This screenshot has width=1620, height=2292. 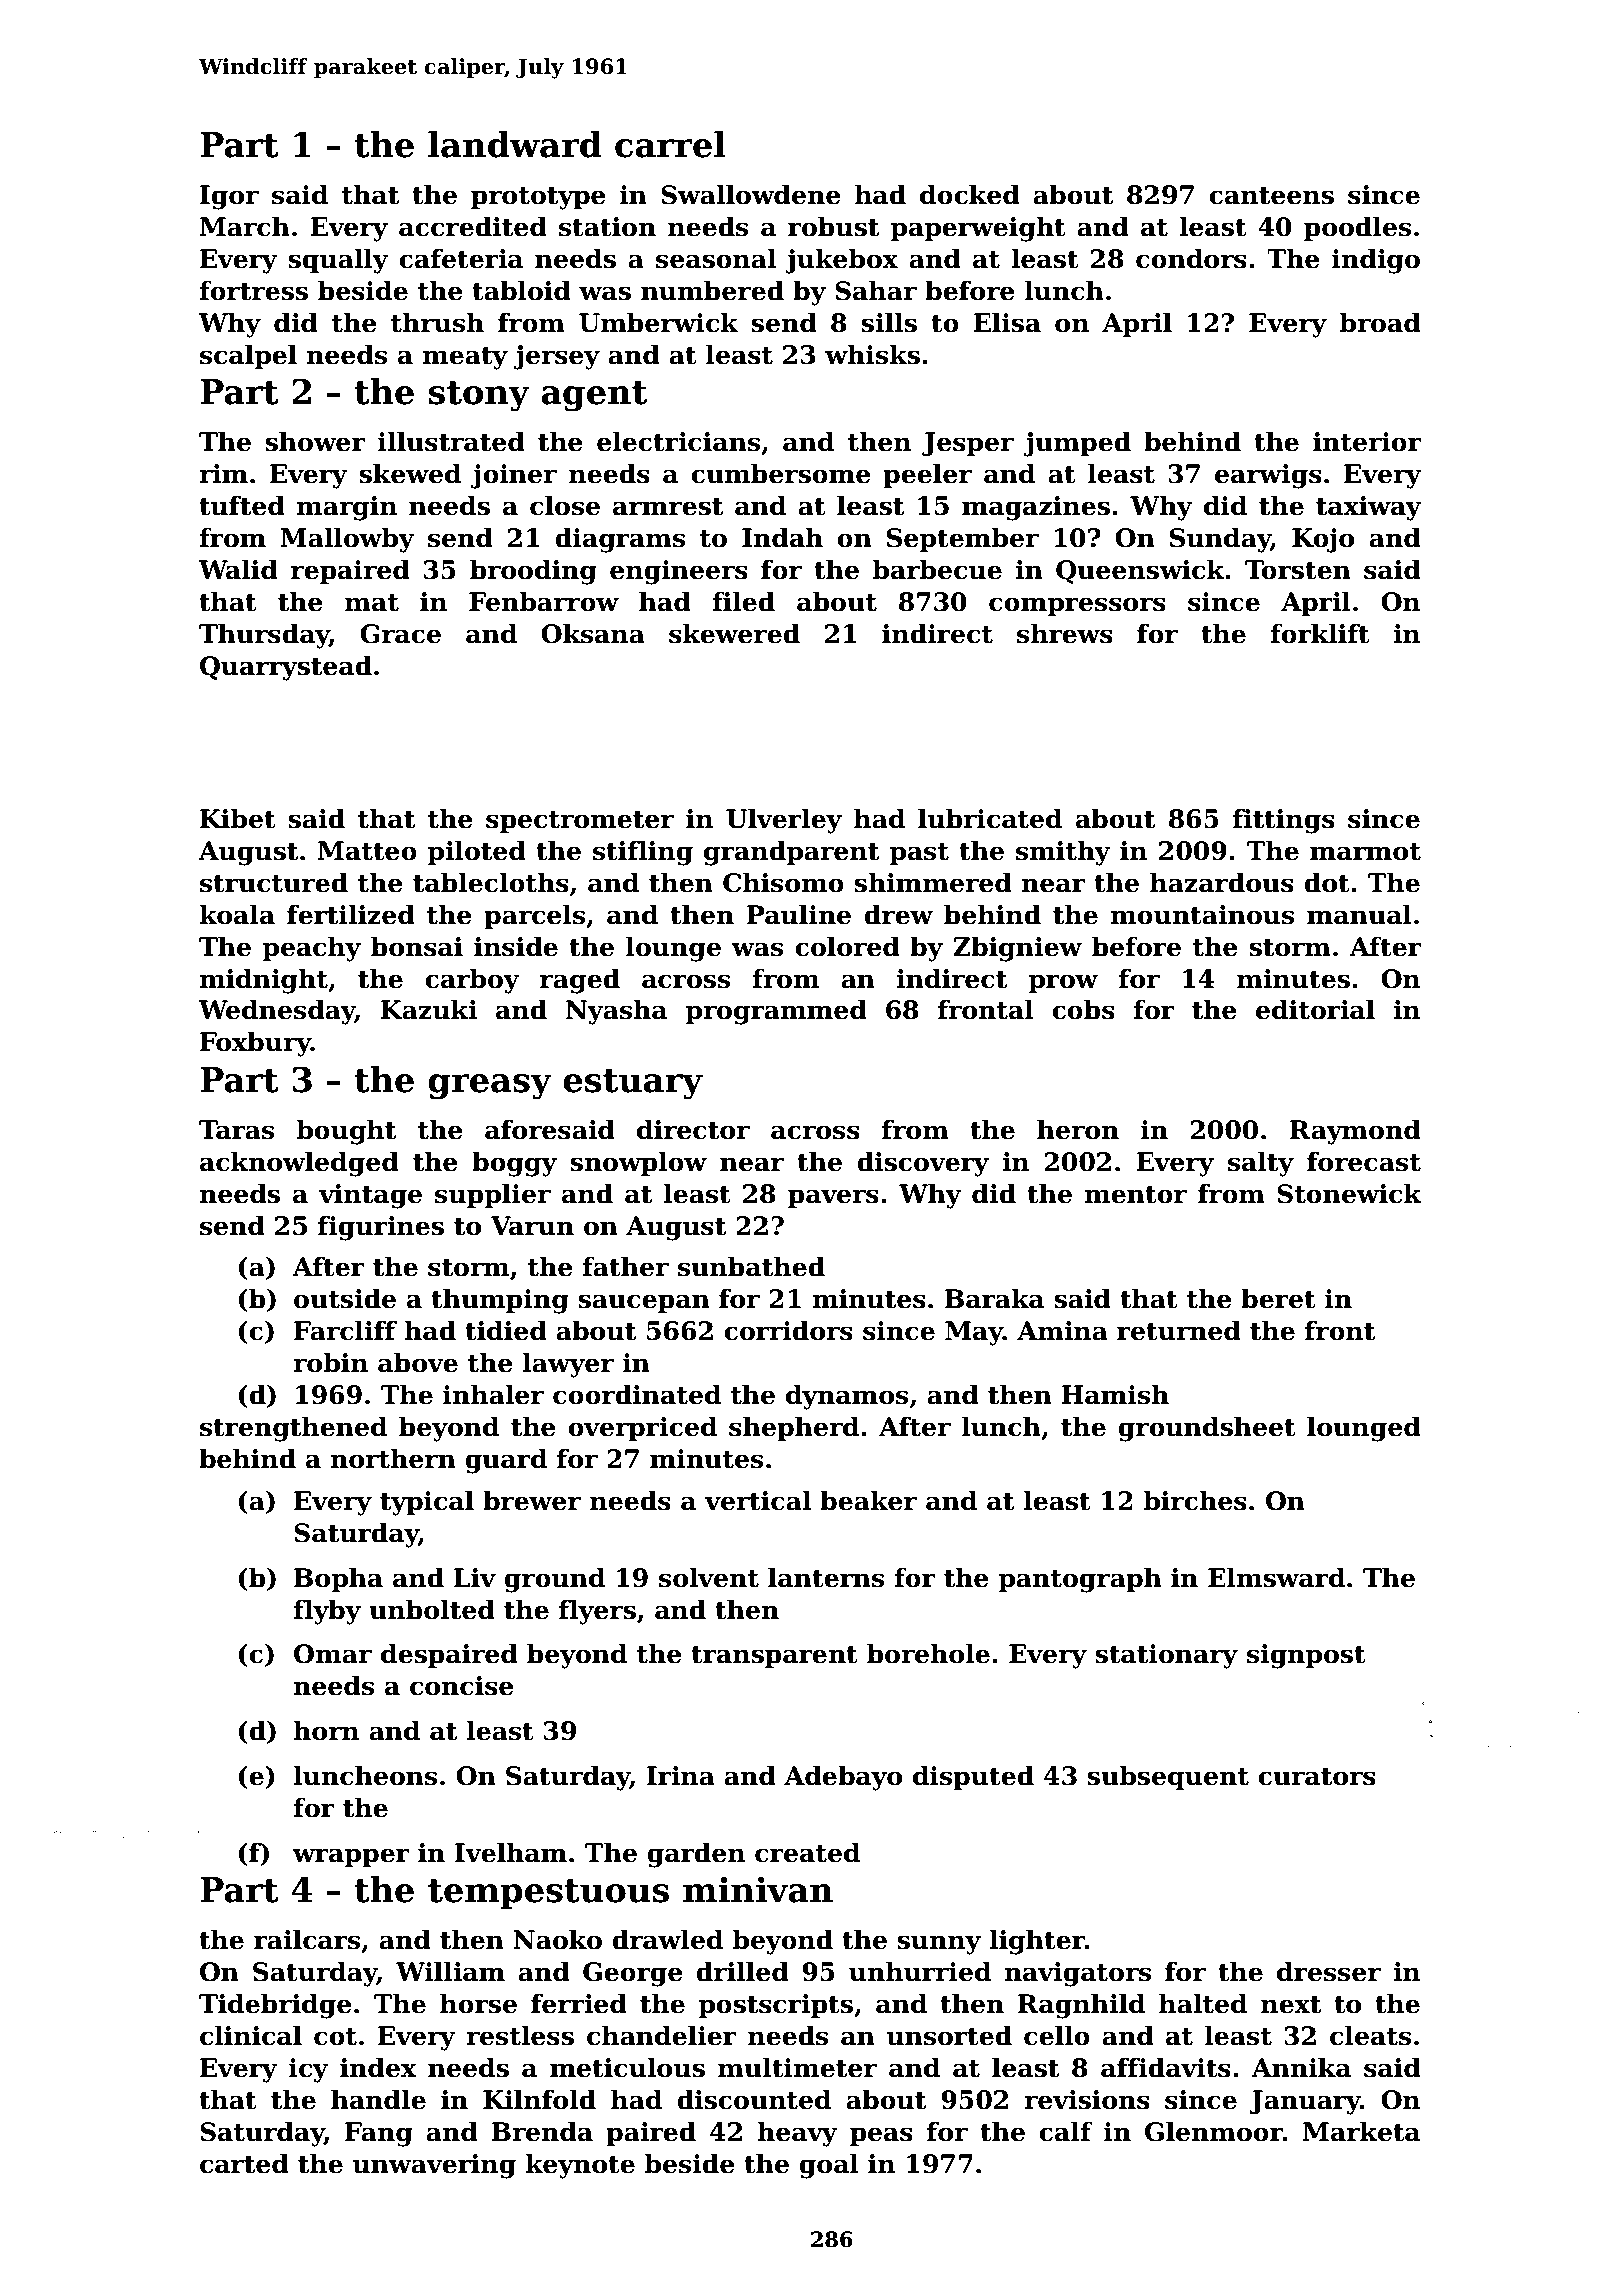 I want to click on Baraka, so click(x=994, y=1298).
